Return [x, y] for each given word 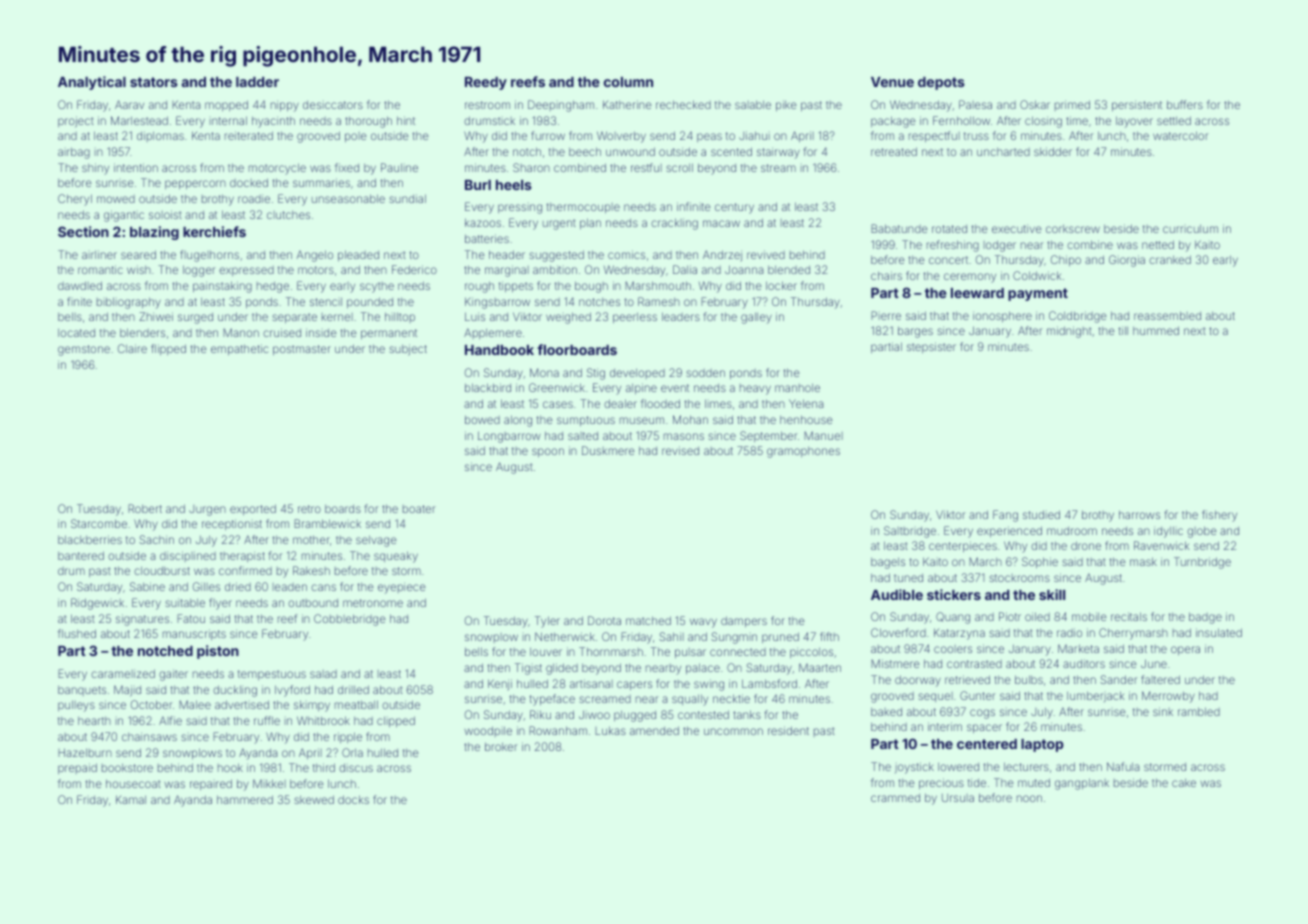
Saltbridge [910, 532]
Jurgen [207, 510]
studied [1041, 515]
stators [154, 82]
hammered [245, 800]
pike [786, 105]
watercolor [1180, 136]
